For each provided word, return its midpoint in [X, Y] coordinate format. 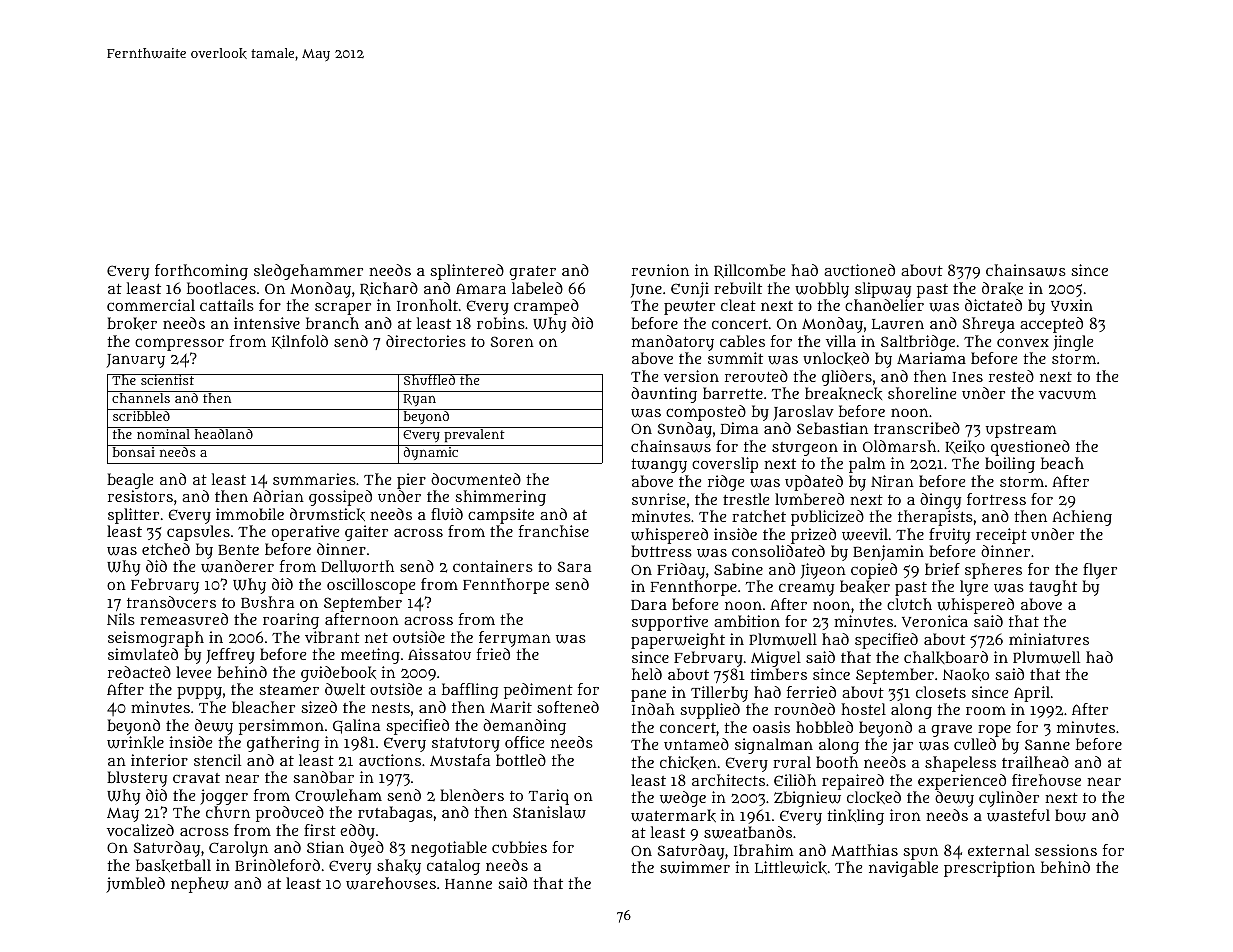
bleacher [263, 707]
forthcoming [201, 272]
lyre [974, 588]
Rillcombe [749, 271]
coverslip [725, 465]
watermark [673, 815]
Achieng [1082, 518]
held [647, 674]
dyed [367, 849]
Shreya [989, 325]
